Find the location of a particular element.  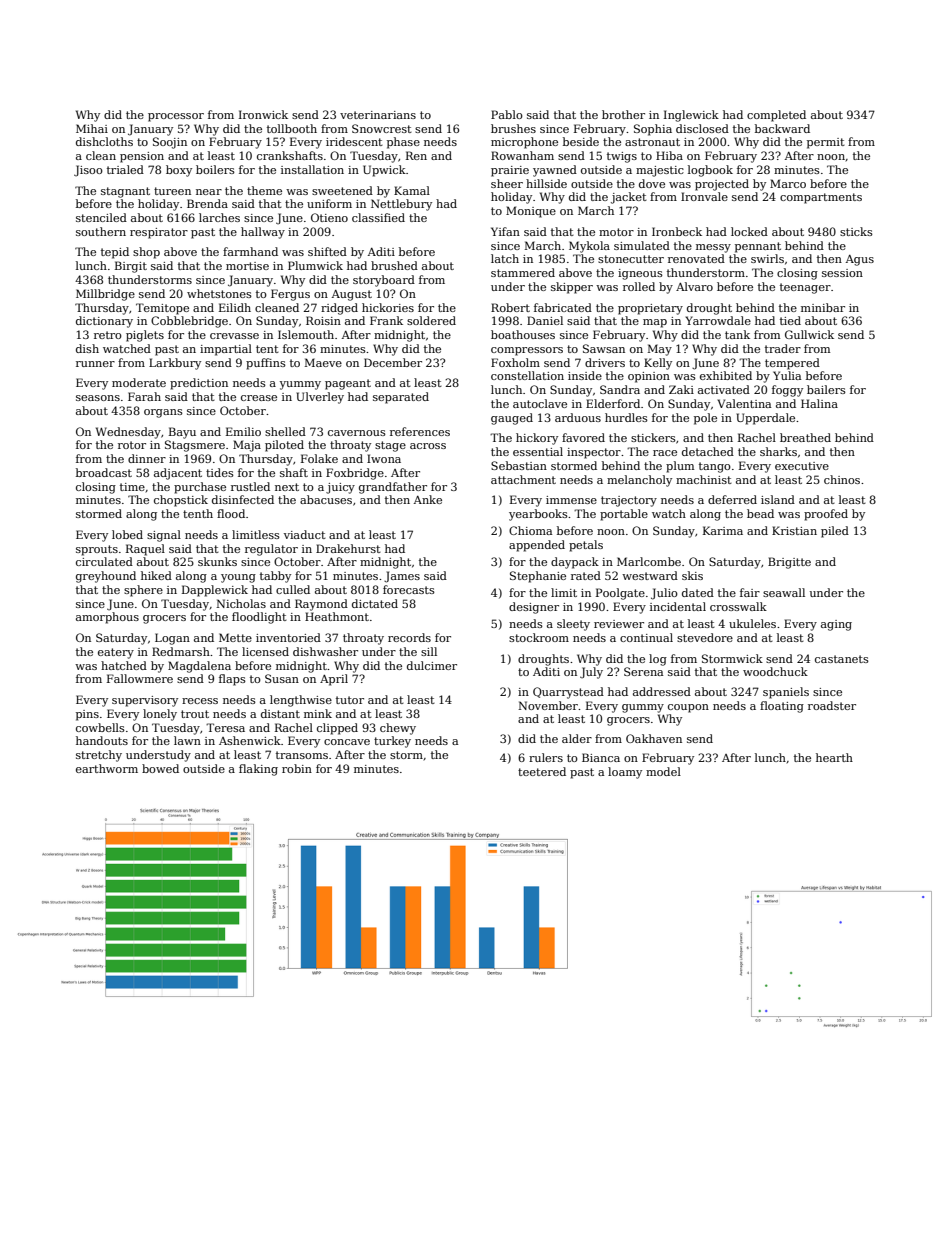

forecasts is located at coordinates (409, 589).
